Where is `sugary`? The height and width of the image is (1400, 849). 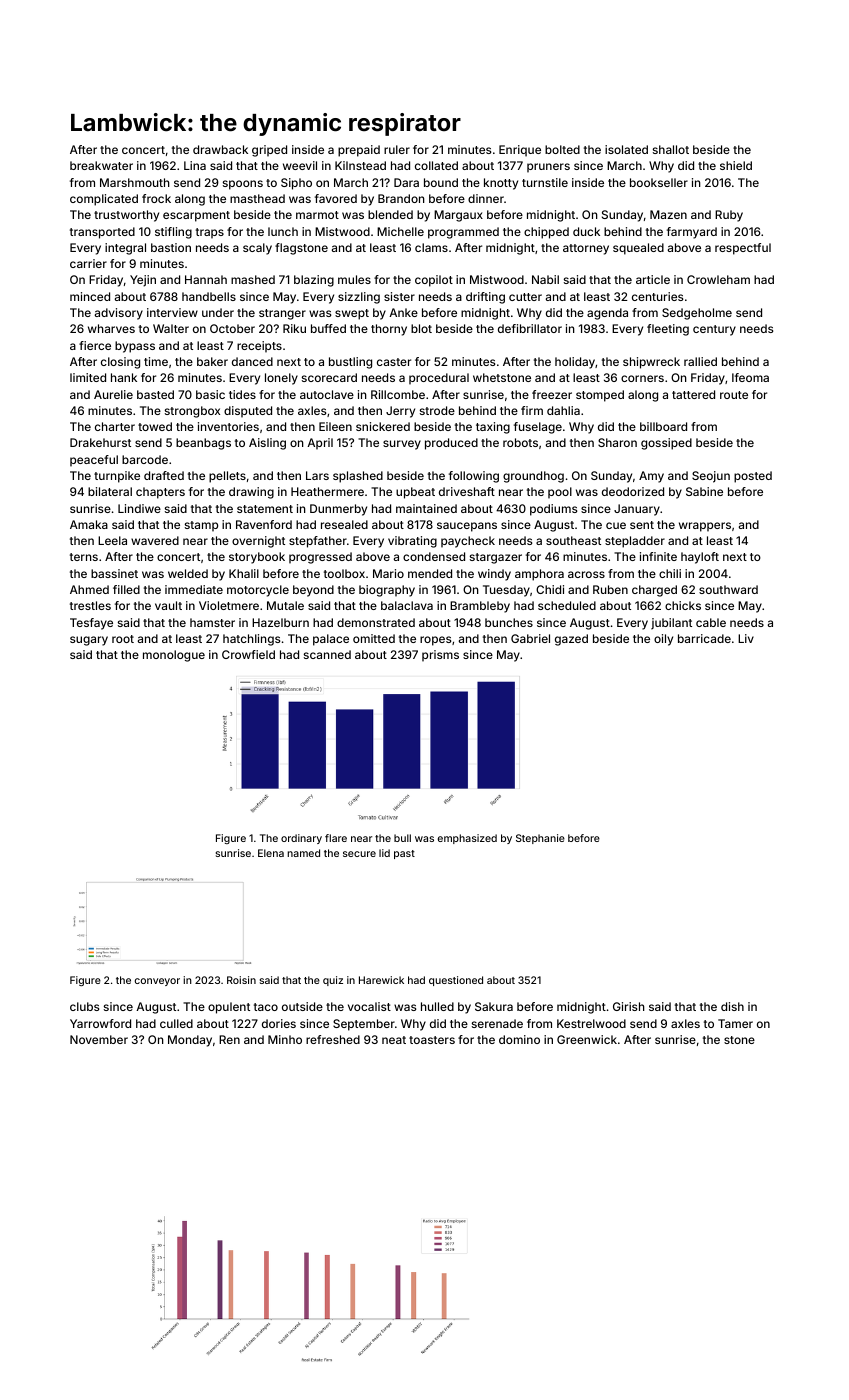 sugary is located at coordinates (89, 641).
